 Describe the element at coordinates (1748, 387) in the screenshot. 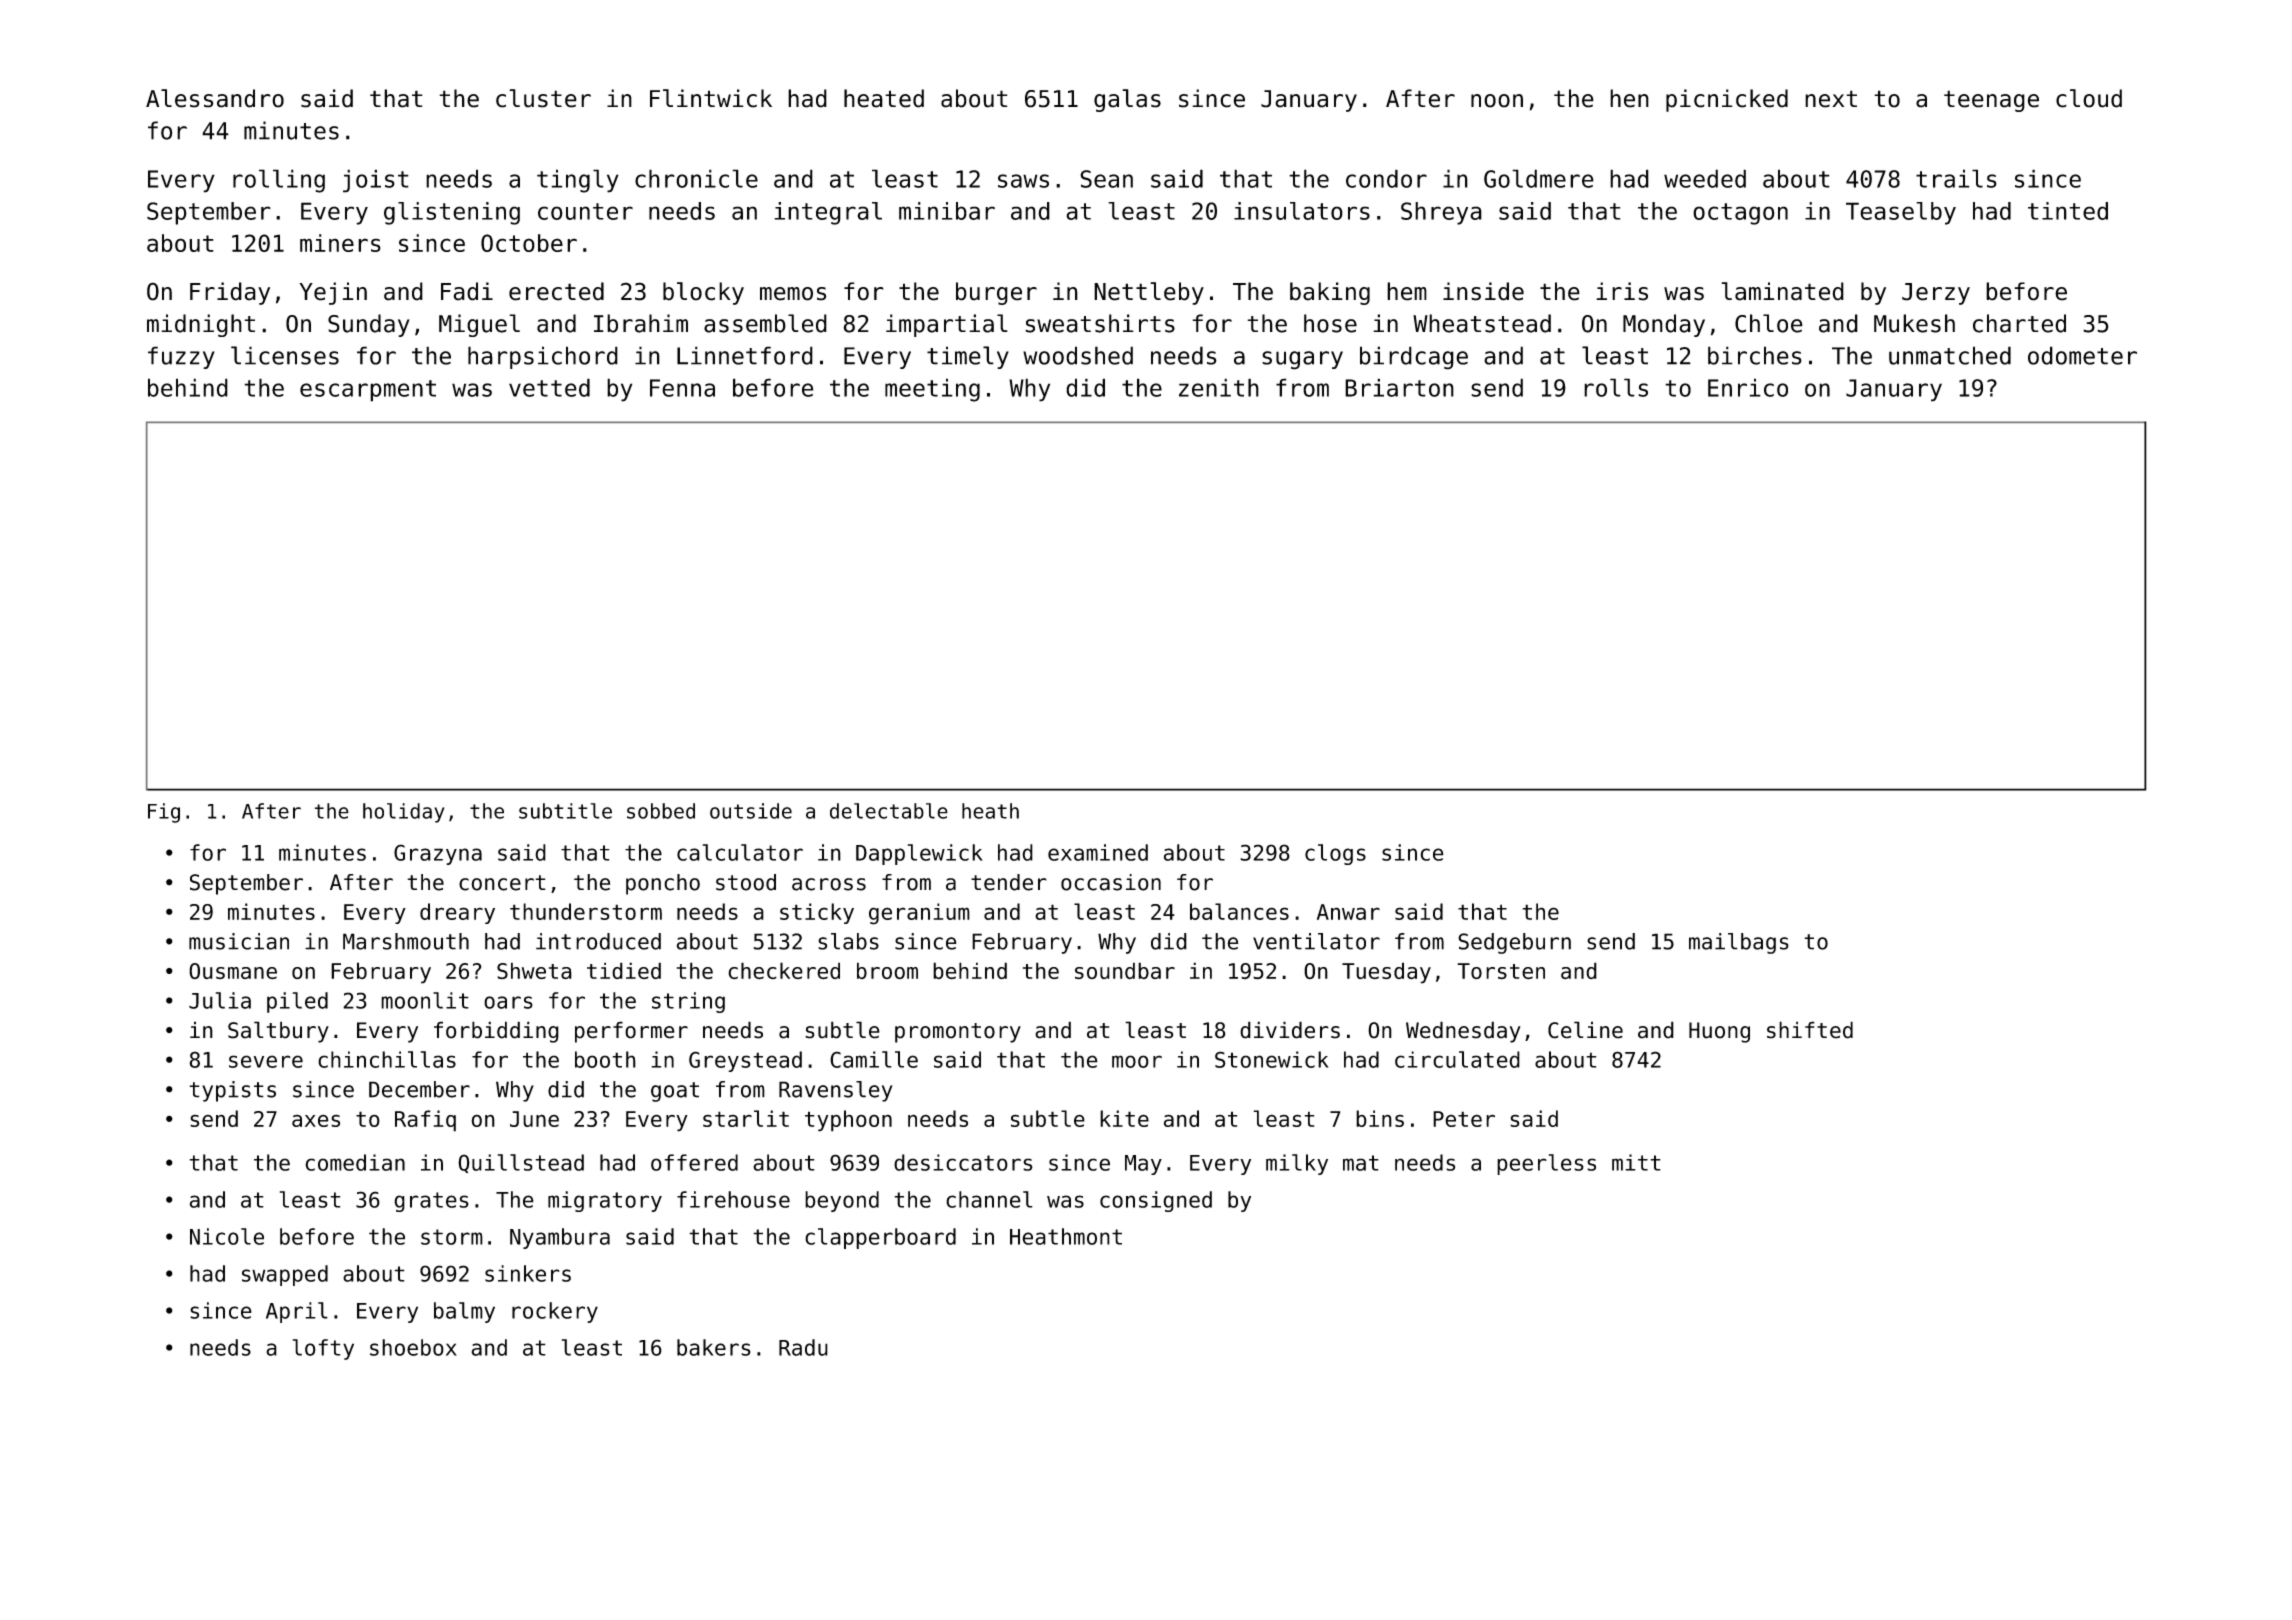

I see `Enrico` at that location.
